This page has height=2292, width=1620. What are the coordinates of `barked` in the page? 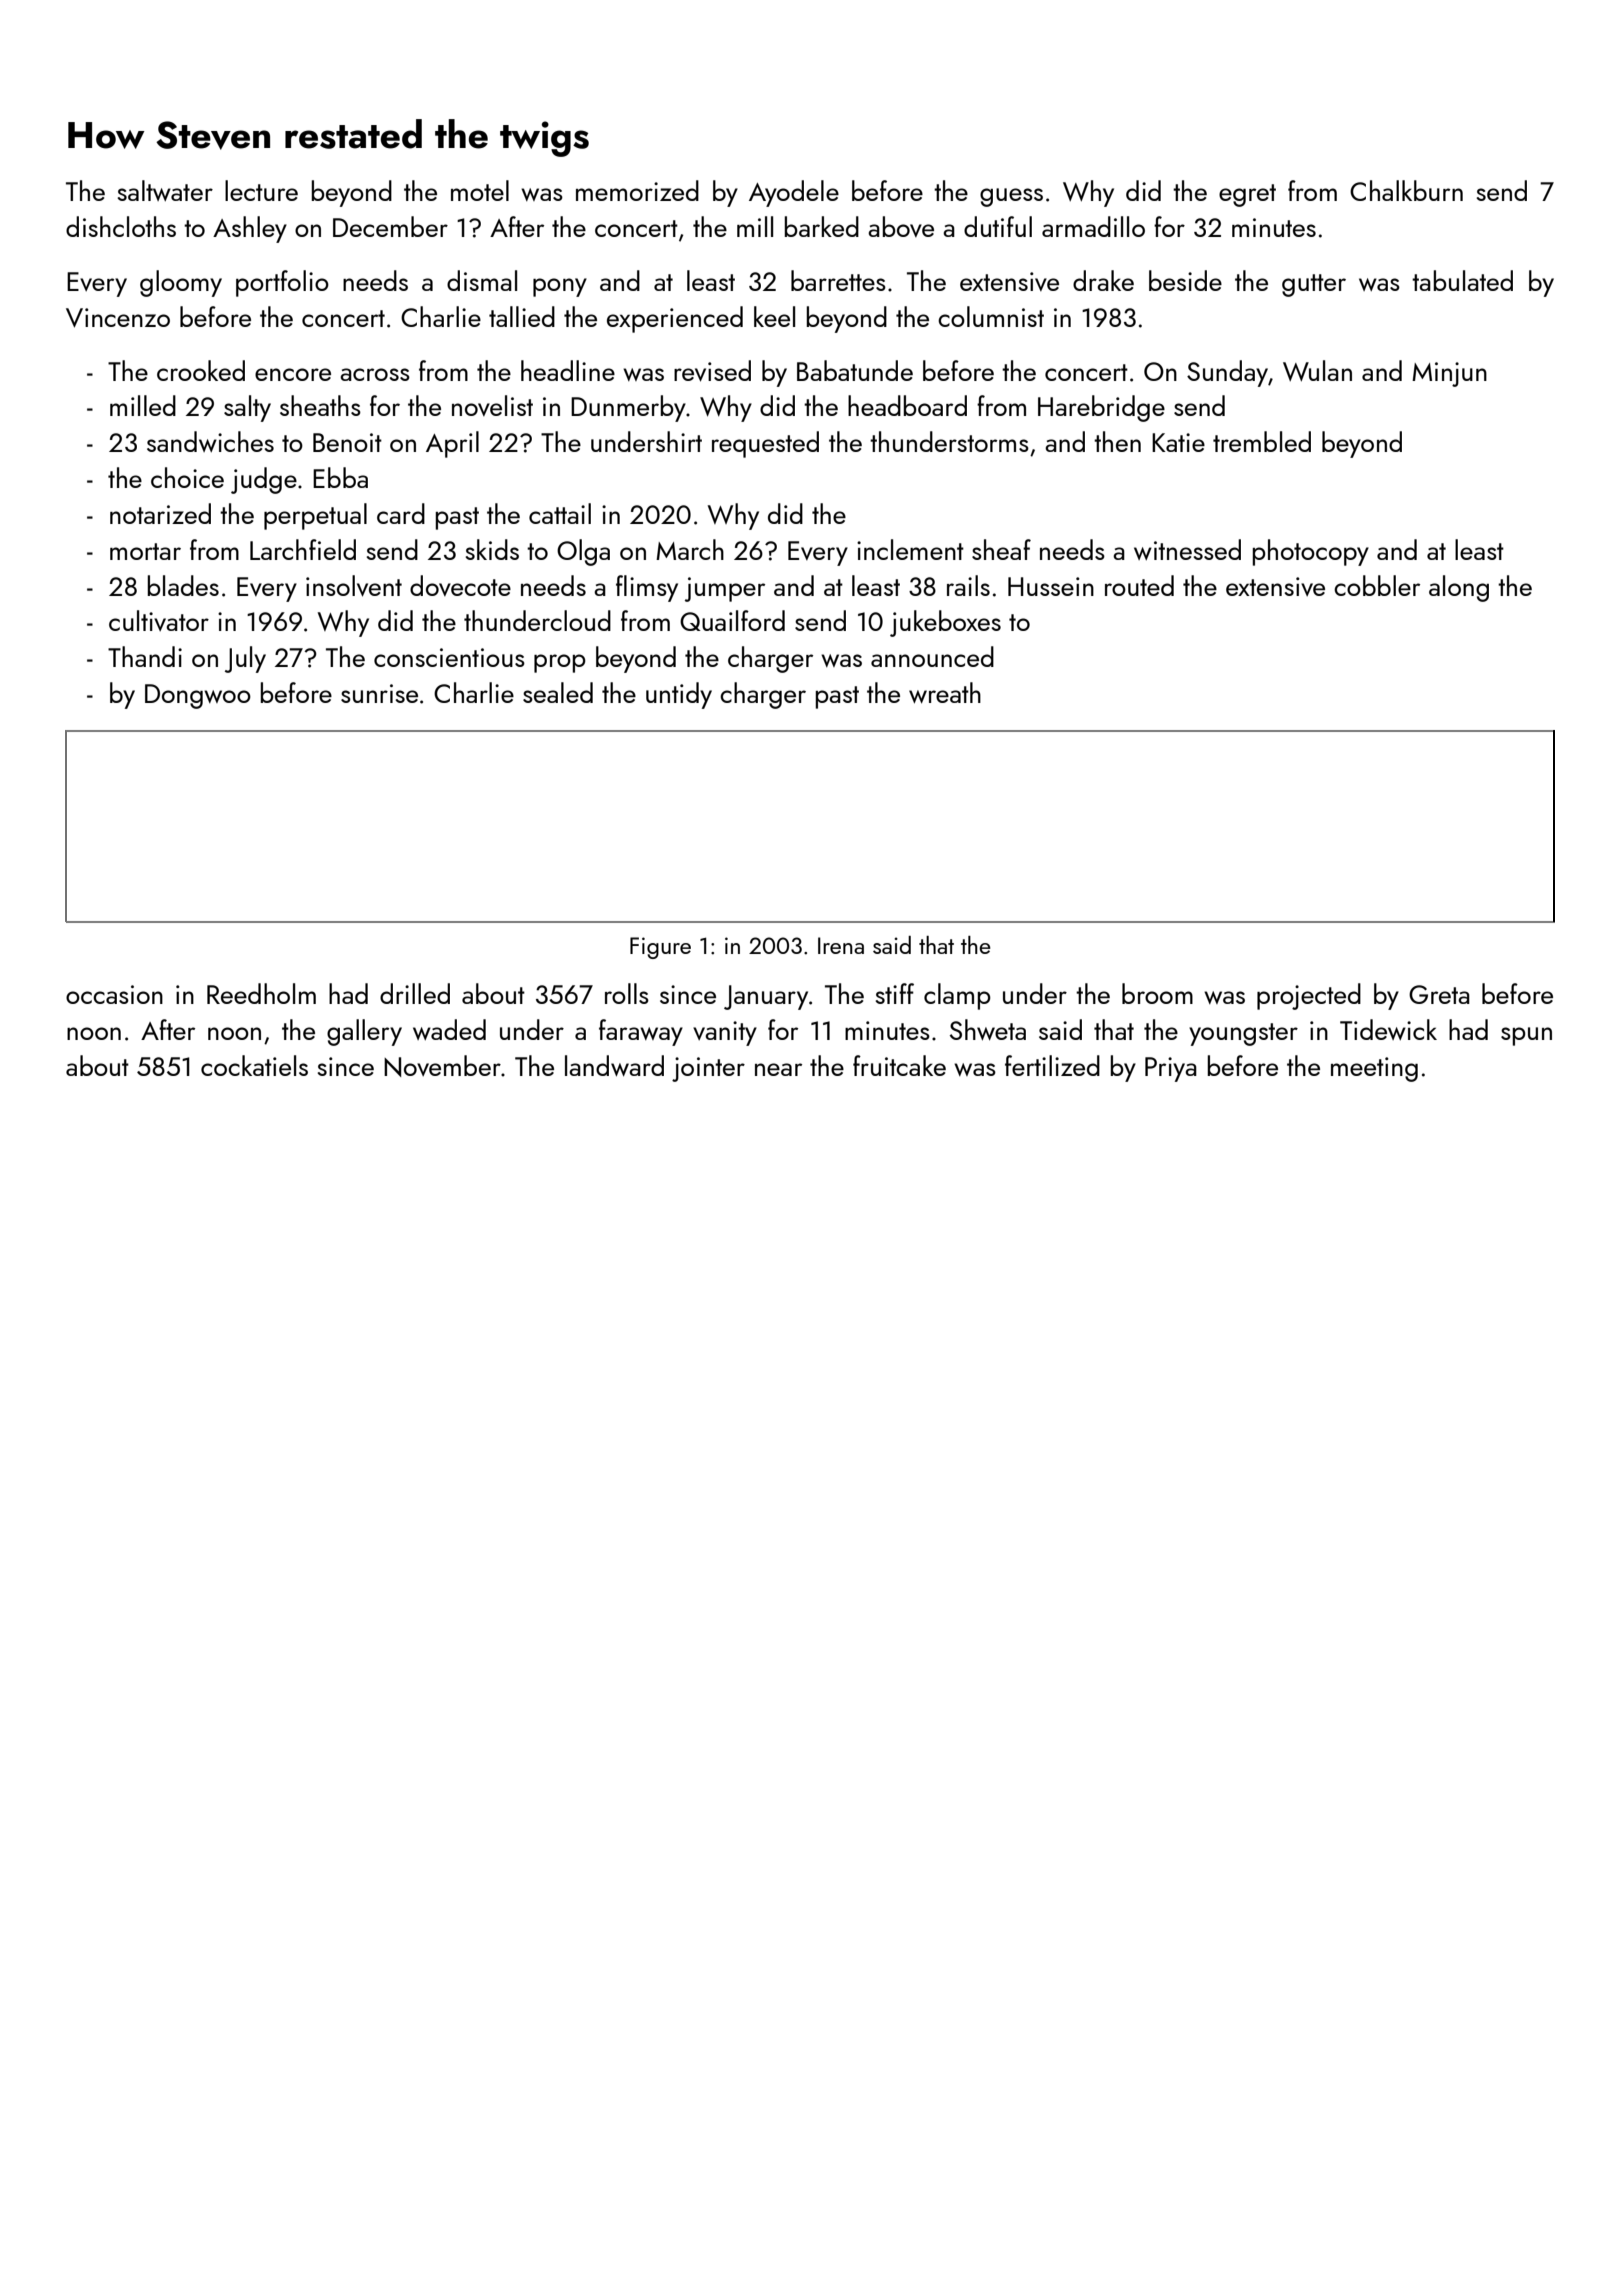 It's located at (822, 226).
